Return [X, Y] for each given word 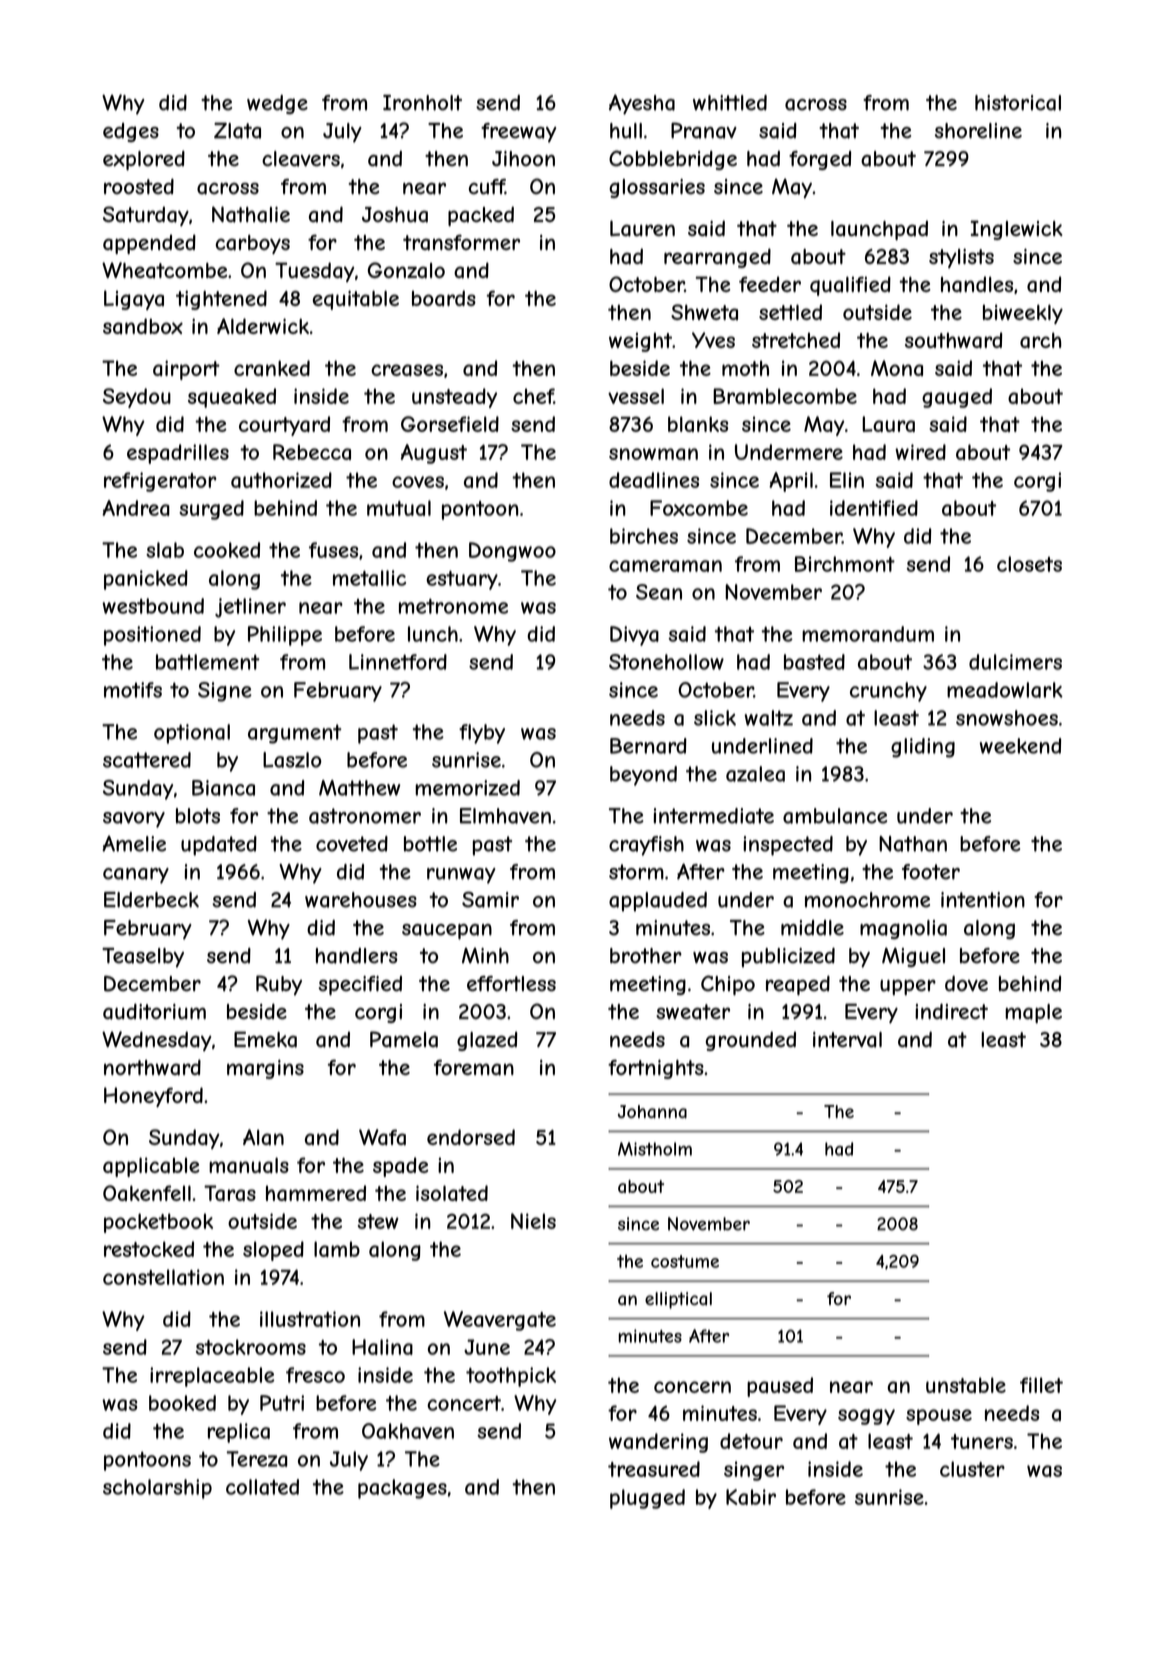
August [434, 454]
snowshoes [1007, 718]
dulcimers [1015, 662]
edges [131, 132]
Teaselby [143, 958]
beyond [643, 776]
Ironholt [422, 103]
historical [1018, 103]
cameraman [665, 566]
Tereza [256, 1459]
